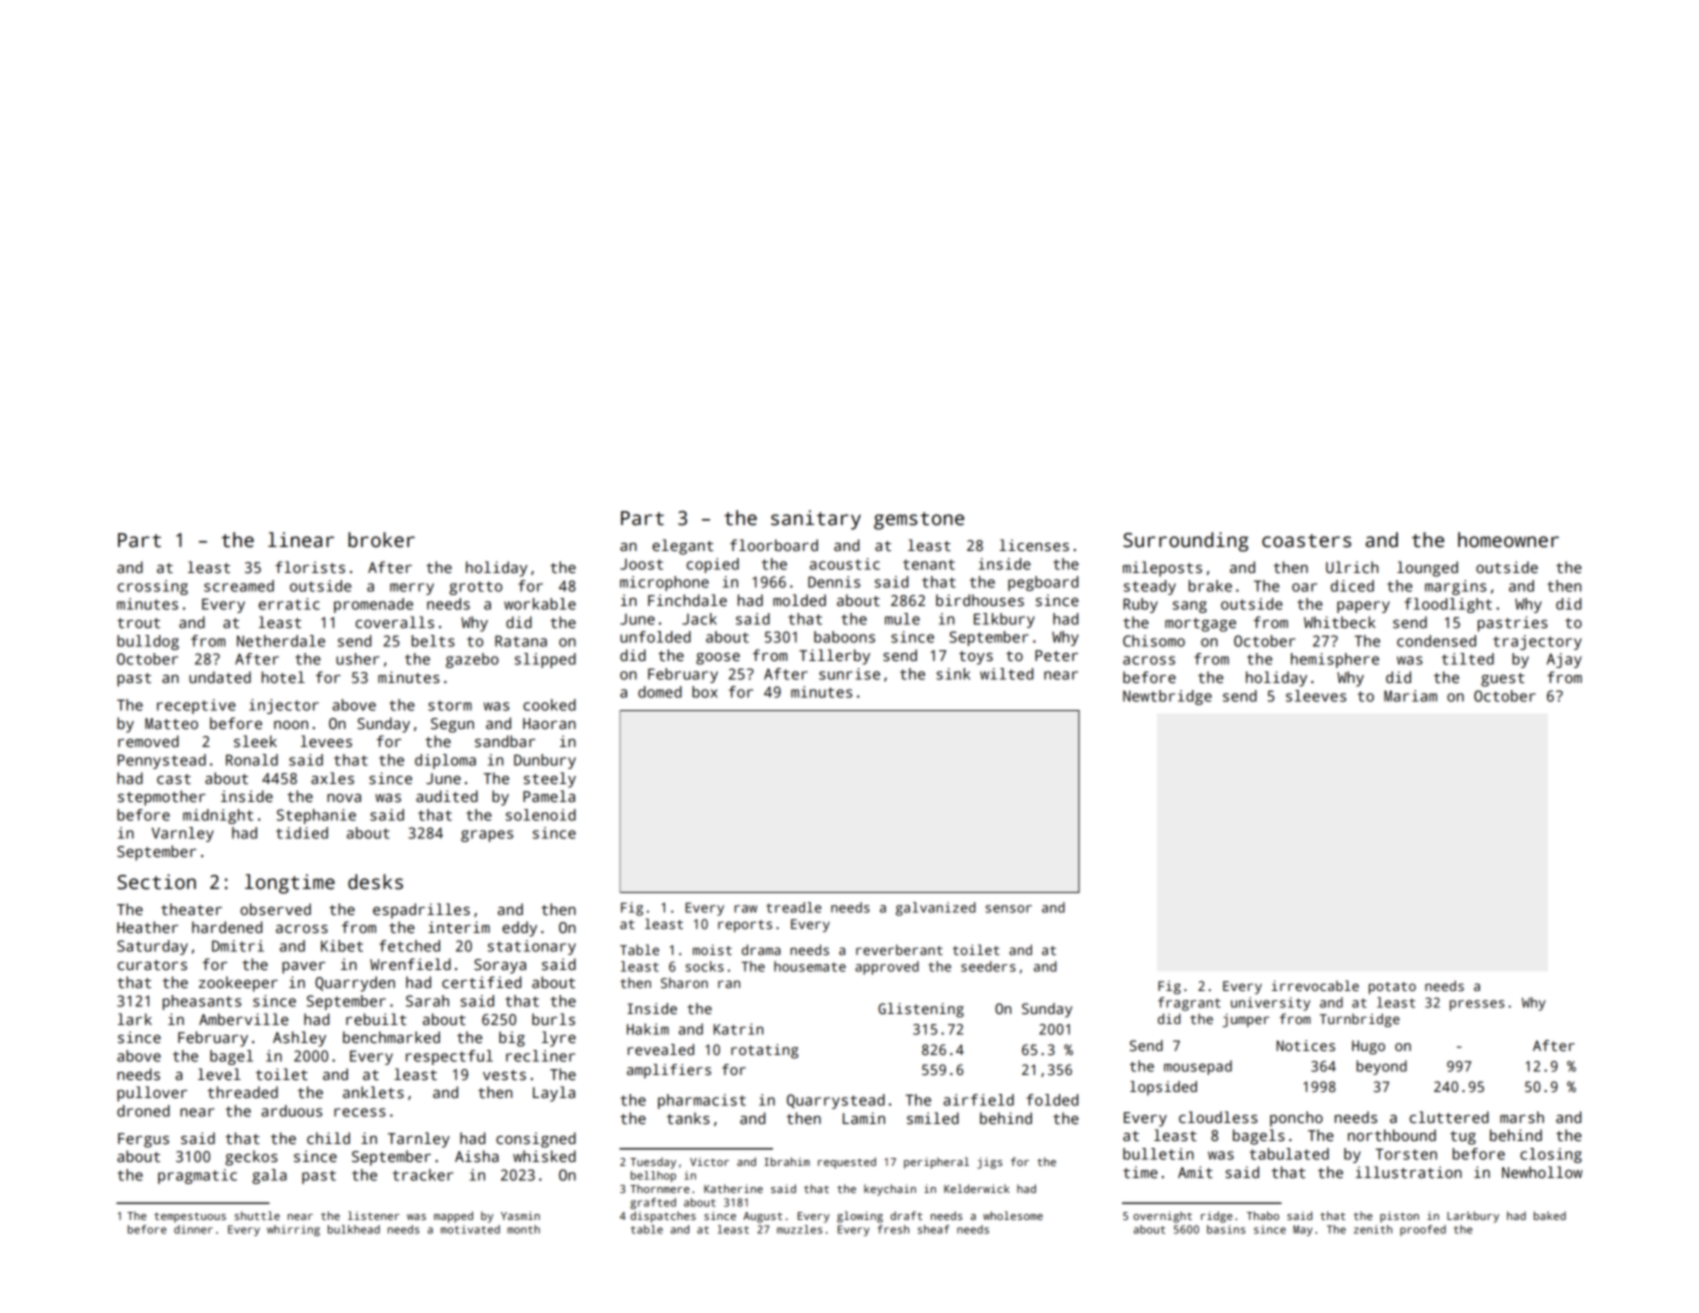 The image size is (1699, 1313). What do you see at coordinates (545, 761) in the screenshot?
I see `Dunbury` at bounding box center [545, 761].
